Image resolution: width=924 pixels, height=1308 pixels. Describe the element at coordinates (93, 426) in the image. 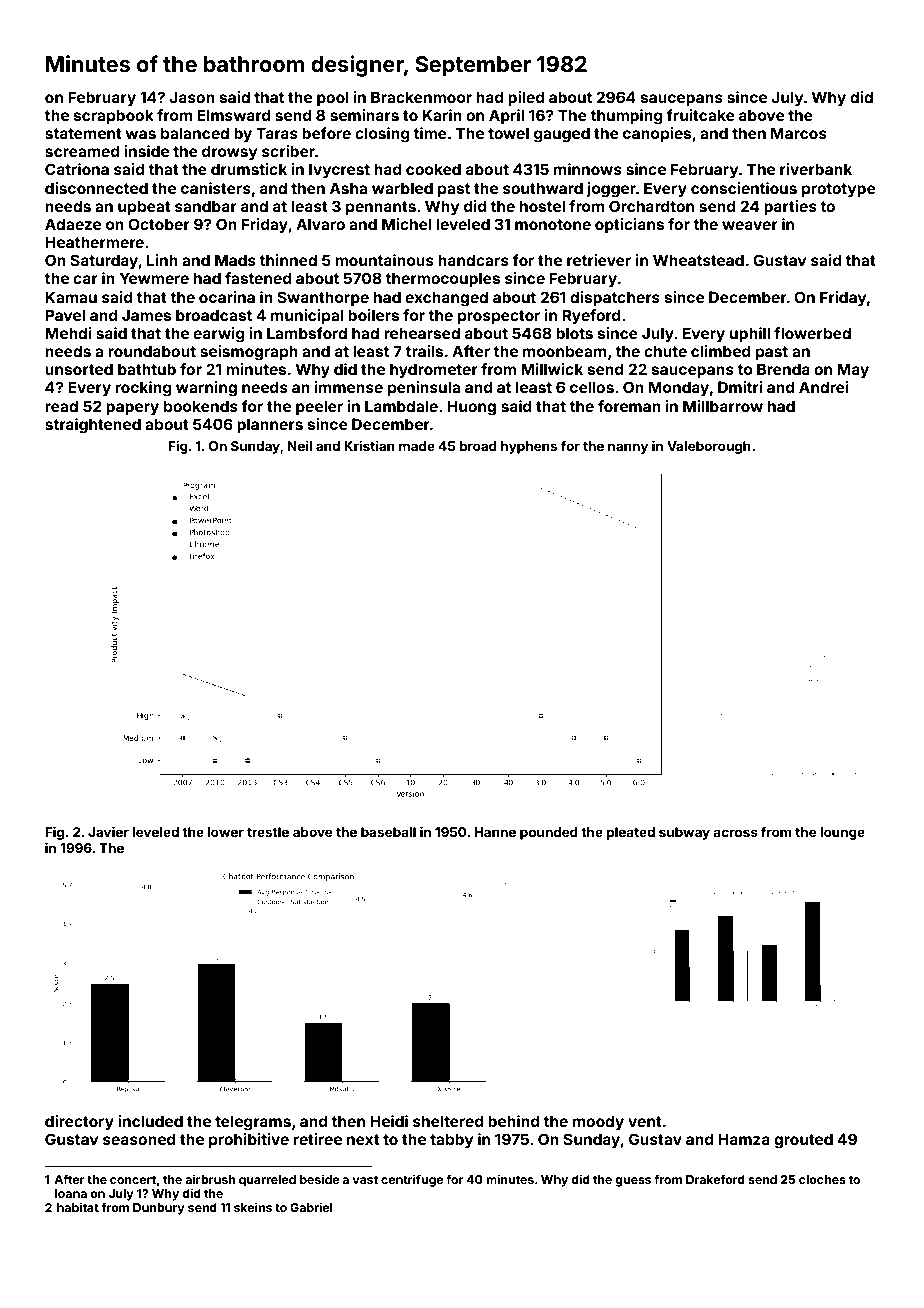

I see `straightened` at that location.
